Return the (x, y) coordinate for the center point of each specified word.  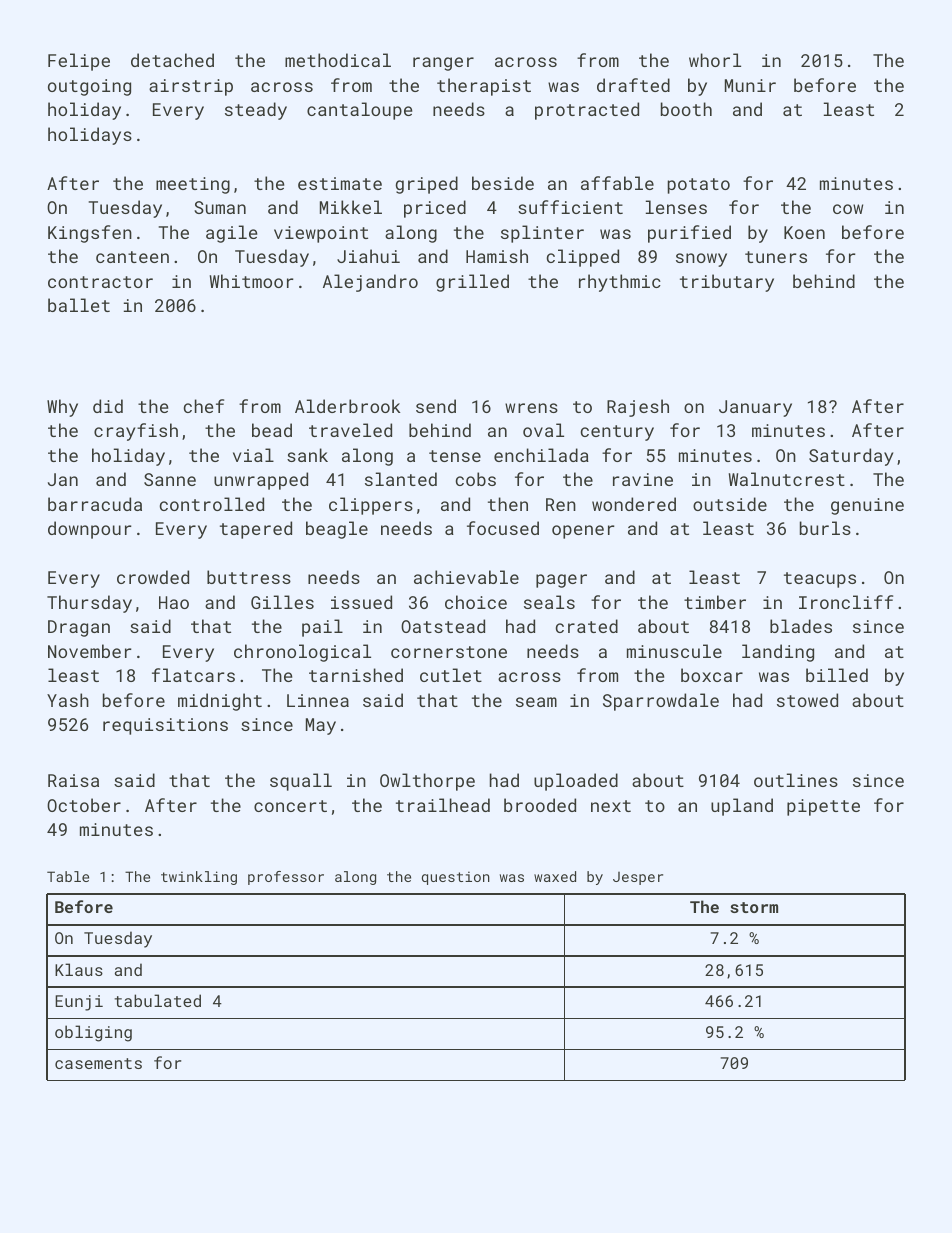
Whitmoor (252, 281)
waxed (555, 876)
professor (286, 878)
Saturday (851, 457)
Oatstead (443, 626)
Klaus (79, 969)
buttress (249, 577)
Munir (750, 85)
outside (730, 504)
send (436, 406)
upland (742, 807)
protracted (587, 111)
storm (754, 907)
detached (172, 60)
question (456, 878)
